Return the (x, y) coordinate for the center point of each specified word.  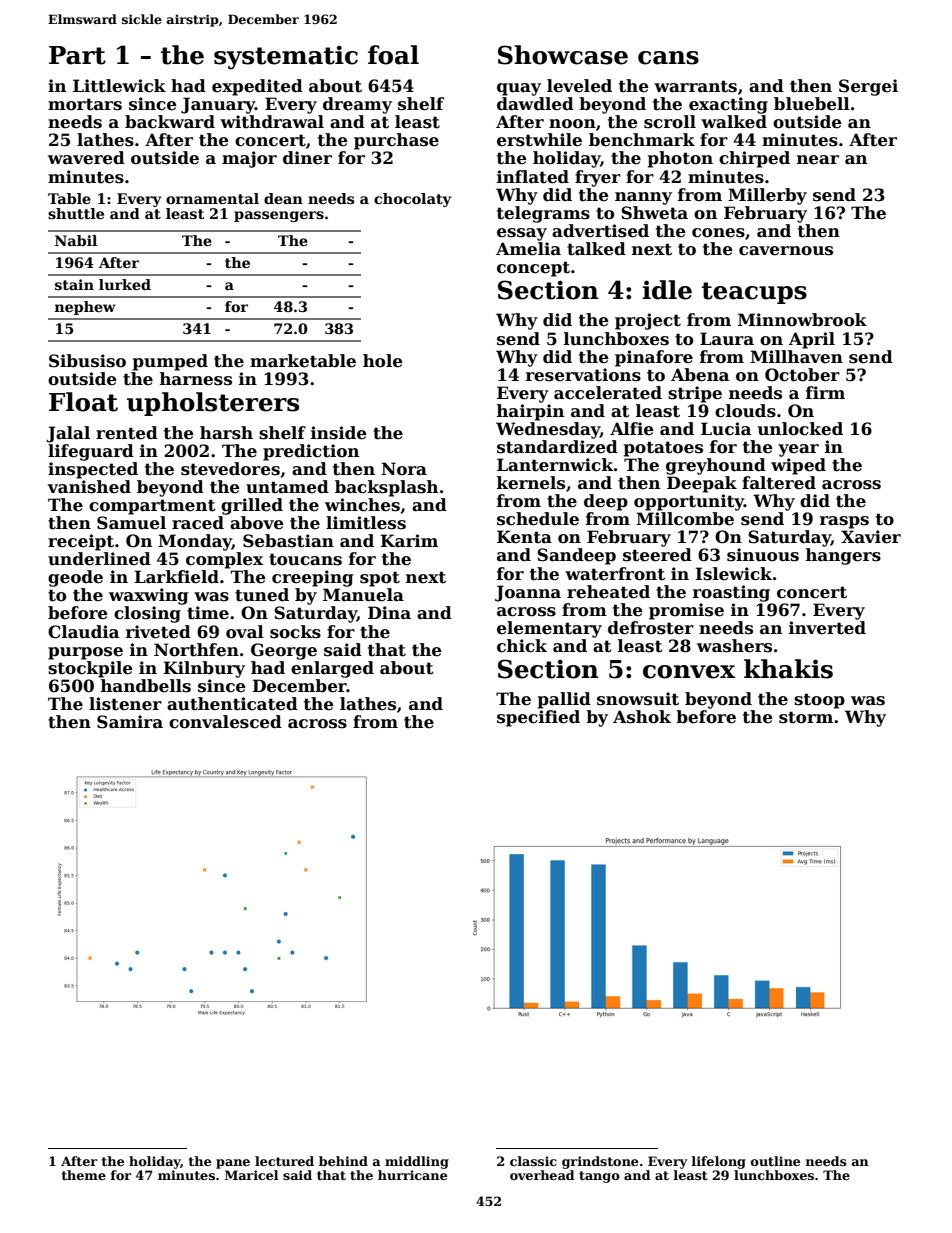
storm (806, 717)
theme (84, 1175)
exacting (728, 105)
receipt (81, 542)
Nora (404, 469)
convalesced (225, 722)
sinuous (763, 555)
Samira (130, 722)
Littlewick (119, 86)
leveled (579, 86)
